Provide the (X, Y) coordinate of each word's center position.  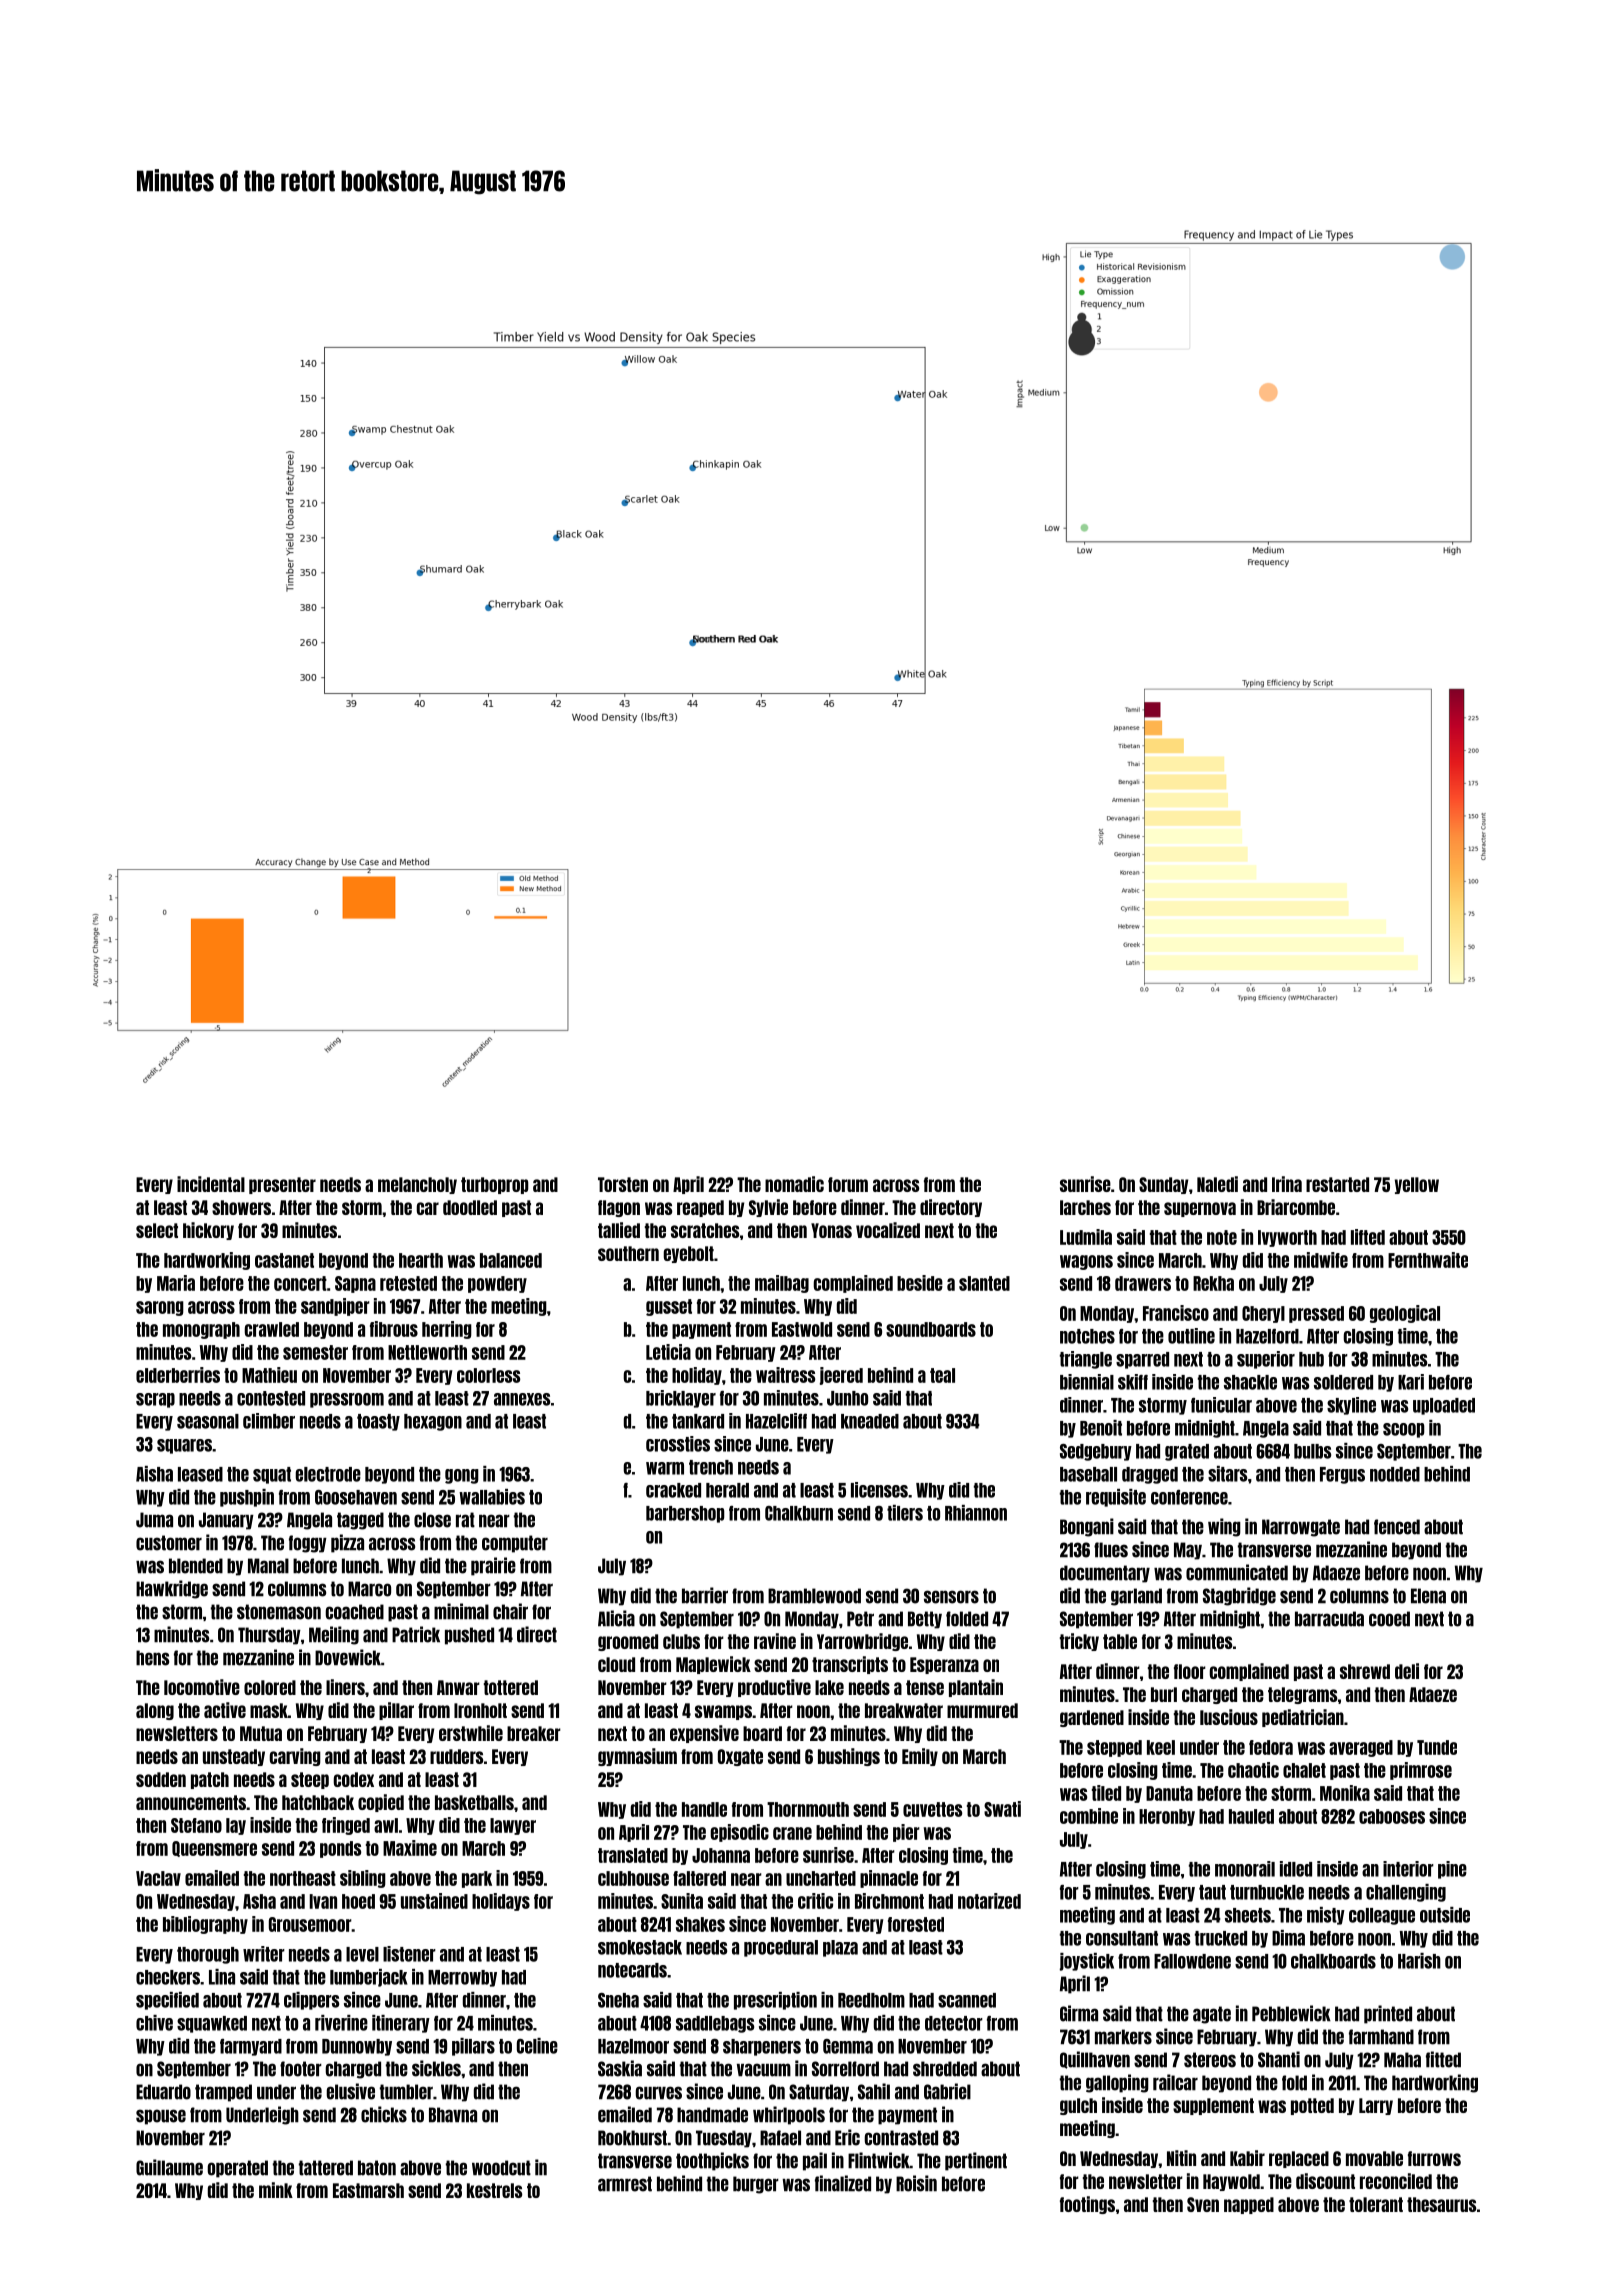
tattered (326, 2168)
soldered (1343, 1382)
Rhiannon (976, 1513)
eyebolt (688, 1254)
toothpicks (712, 2161)
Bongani (1087, 1527)
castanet (284, 1260)
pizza (347, 1543)
